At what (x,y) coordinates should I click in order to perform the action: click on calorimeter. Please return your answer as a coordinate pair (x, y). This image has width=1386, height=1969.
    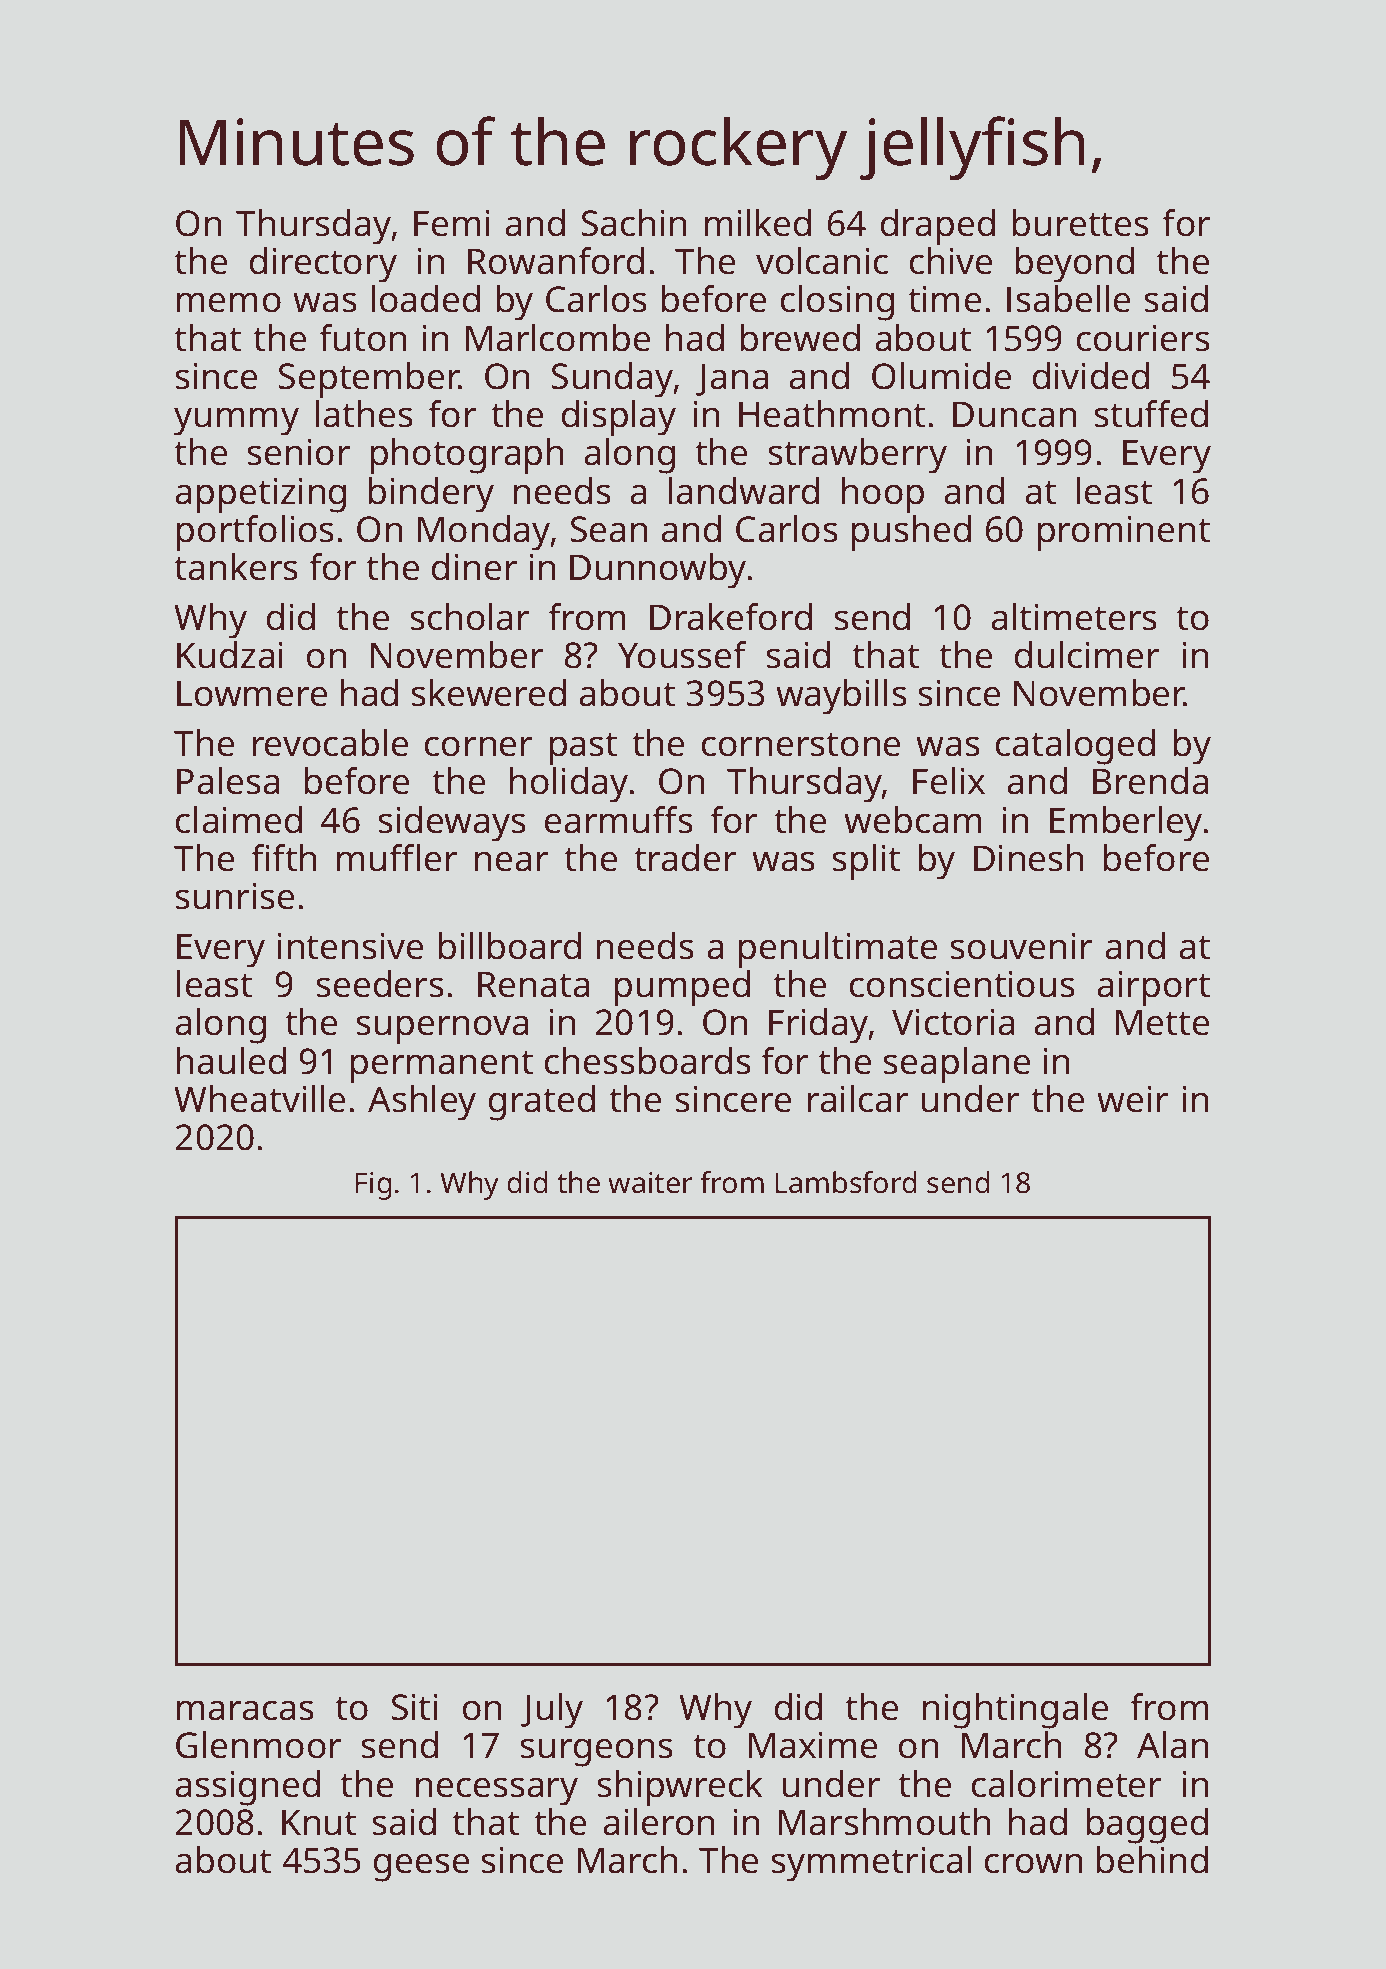
    Looking at the image, I should click on (1066, 1784).
